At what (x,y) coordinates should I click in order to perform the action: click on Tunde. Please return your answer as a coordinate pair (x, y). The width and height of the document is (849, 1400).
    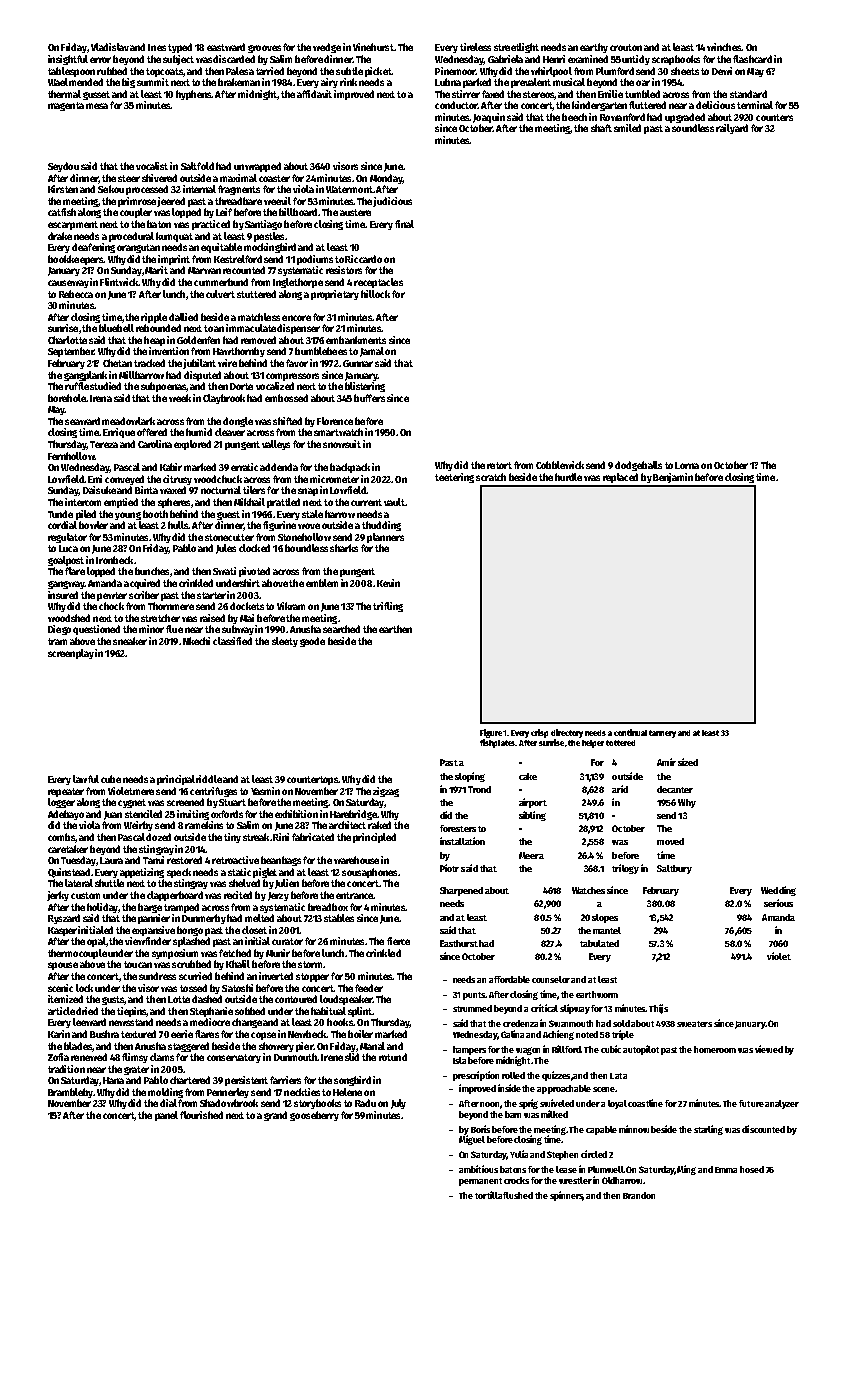
    Looking at the image, I should click on (60, 514).
